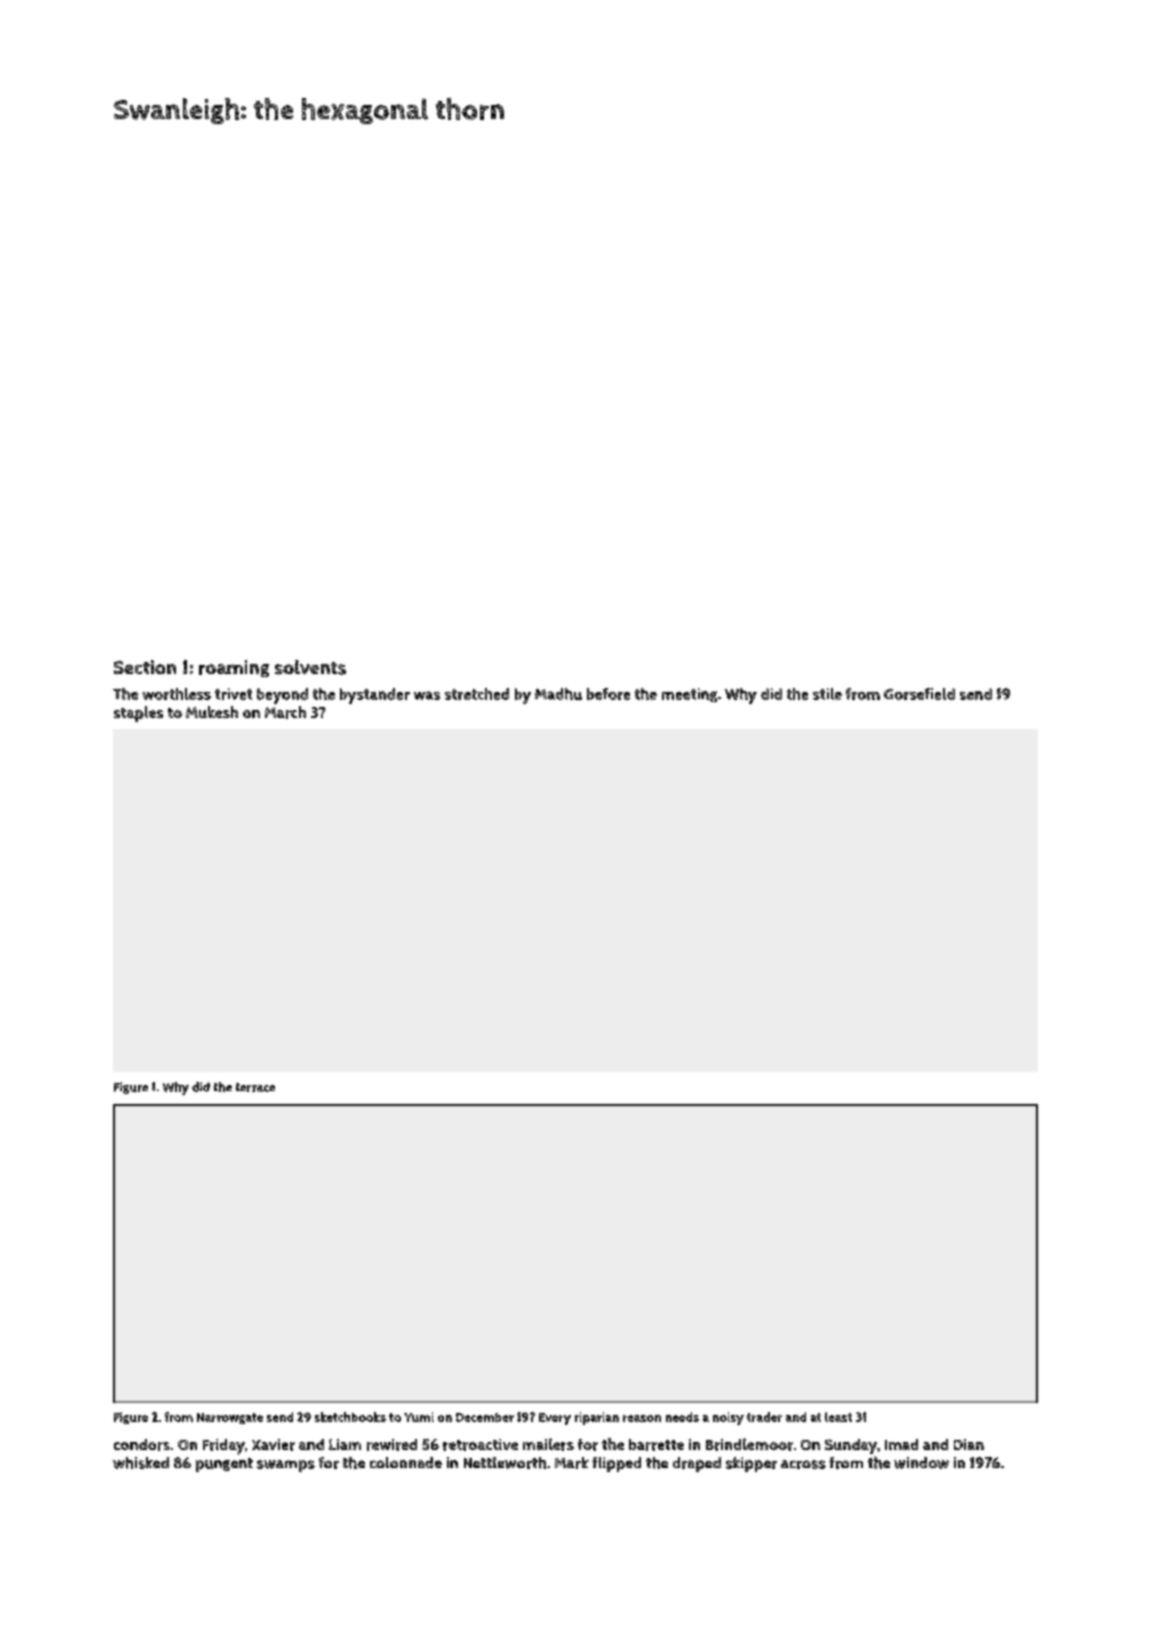 The image size is (1151, 1628). I want to click on meeting, so click(689, 695).
